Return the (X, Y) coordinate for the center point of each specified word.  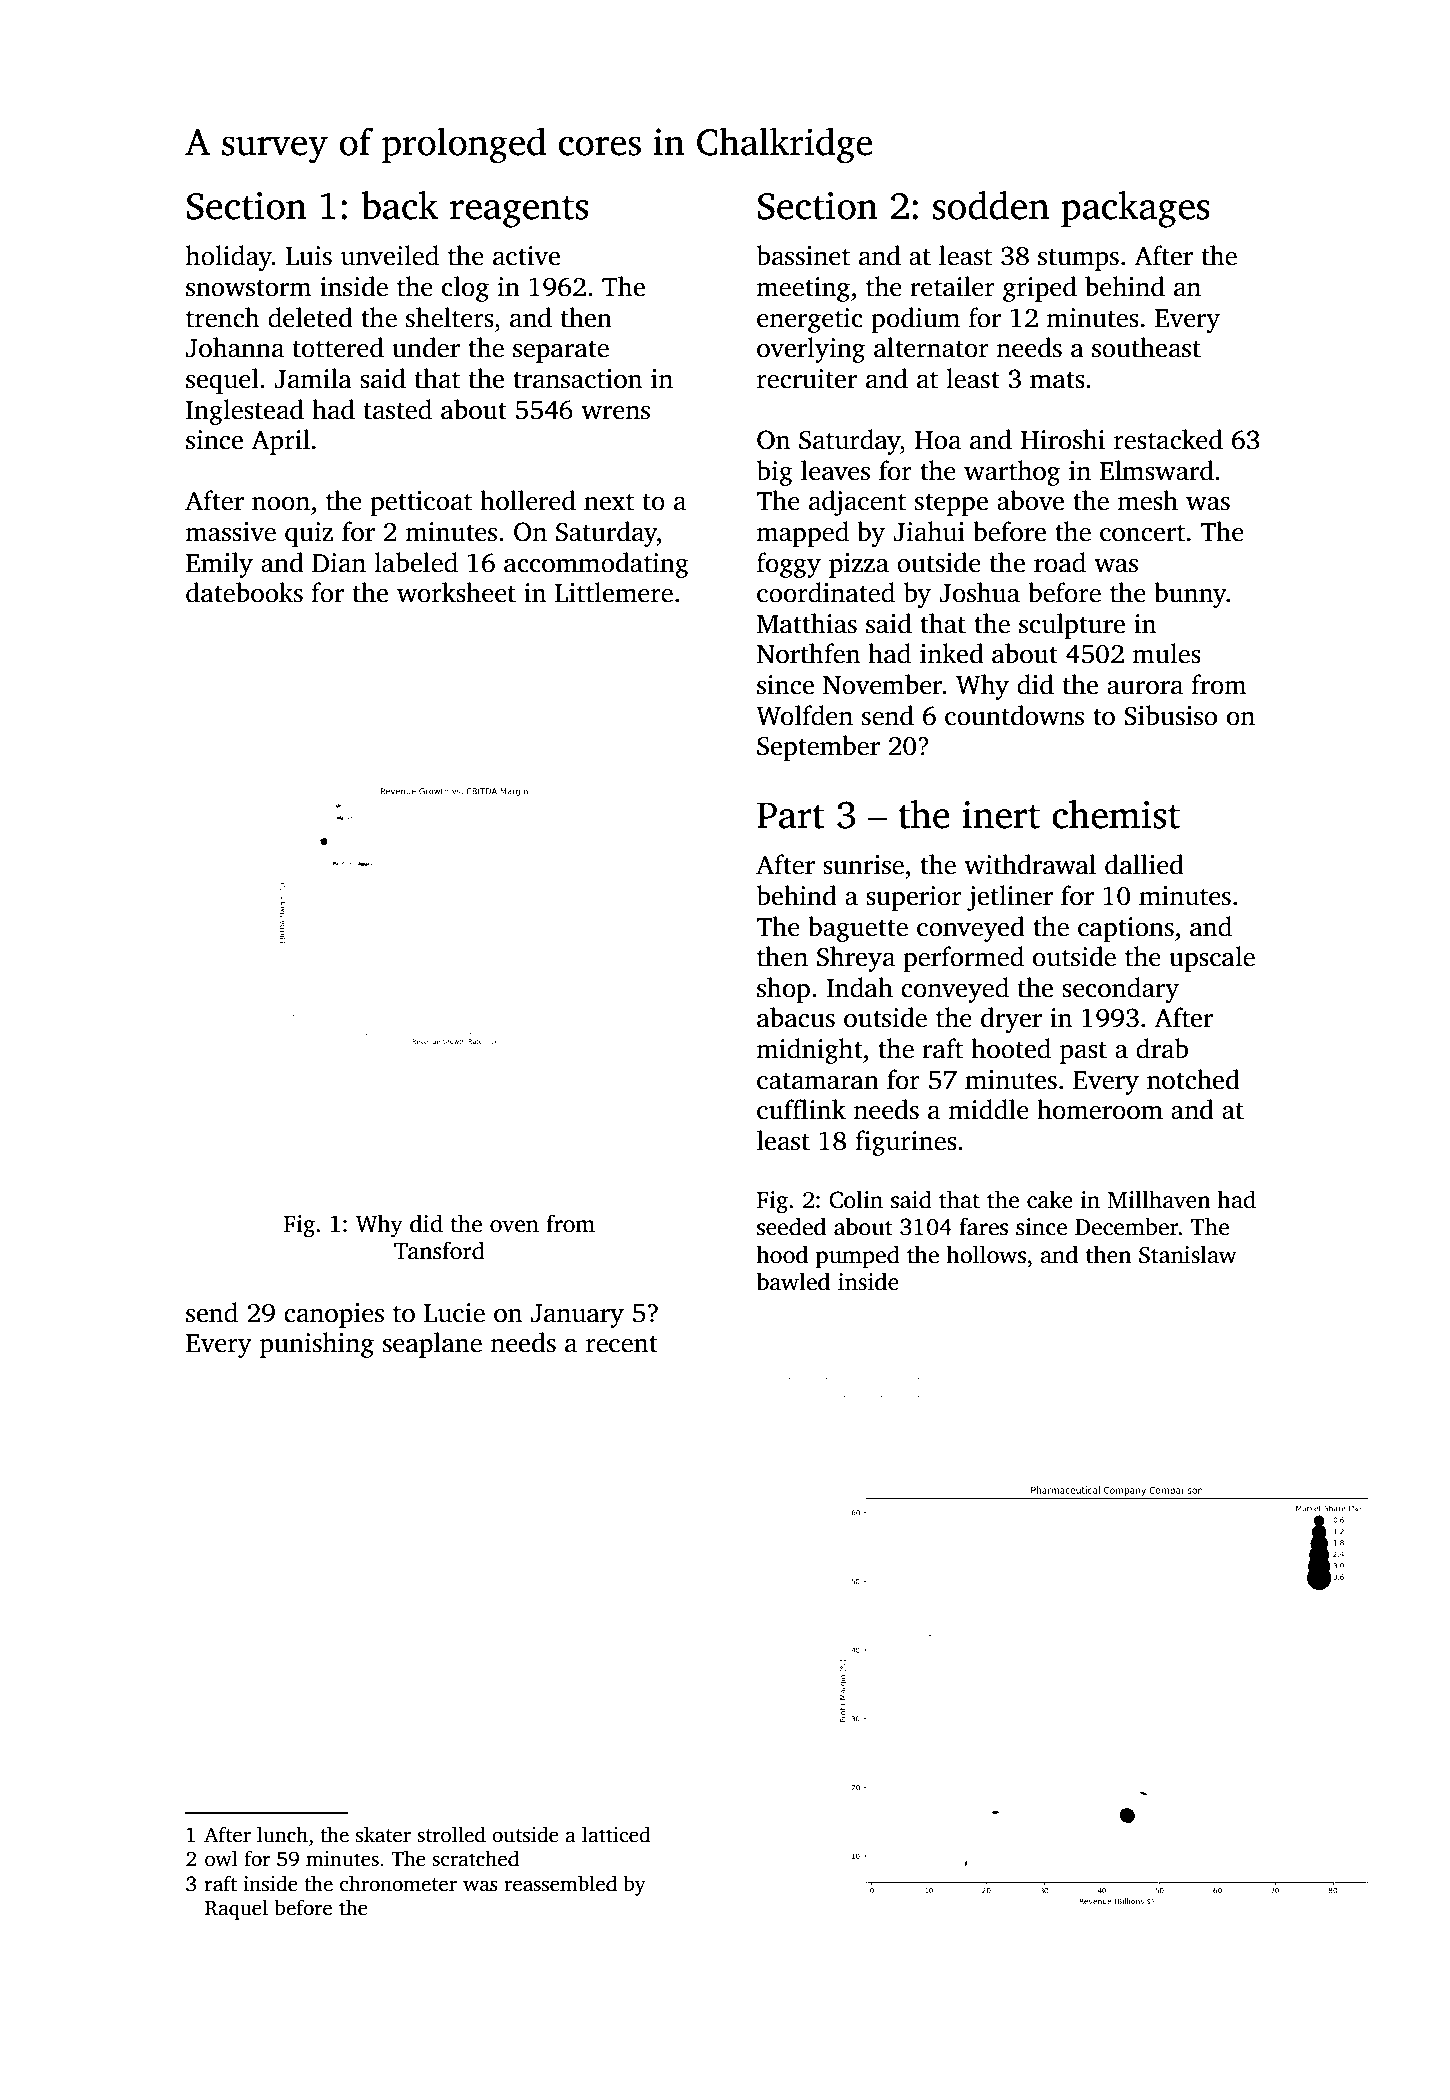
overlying (811, 350)
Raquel (236, 1909)
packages (1135, 209)
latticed (616, 1834)
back (399, 205)
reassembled (560, 1883)
